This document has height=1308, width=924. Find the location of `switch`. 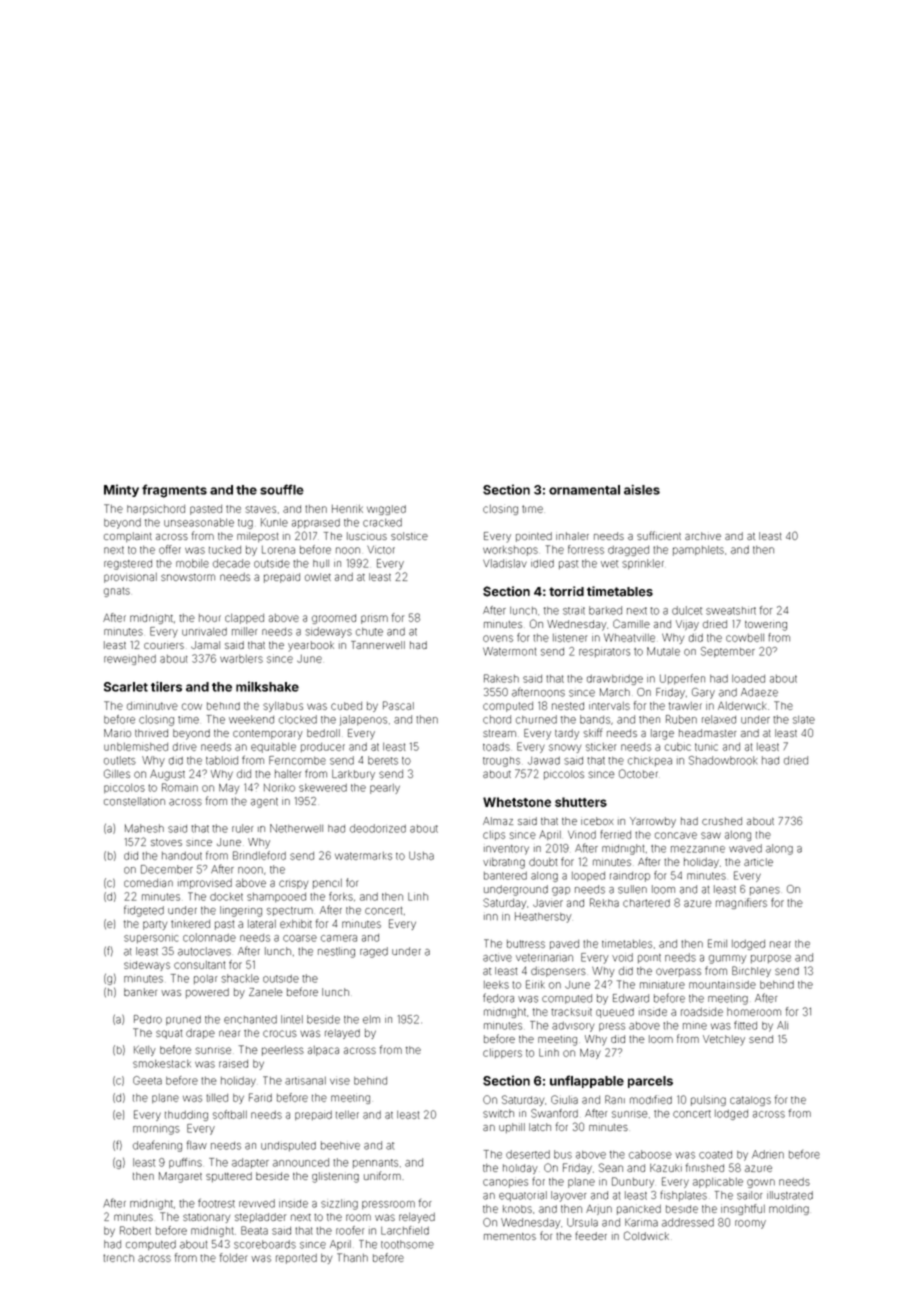

switch is located at coordinates (498, 1113).
